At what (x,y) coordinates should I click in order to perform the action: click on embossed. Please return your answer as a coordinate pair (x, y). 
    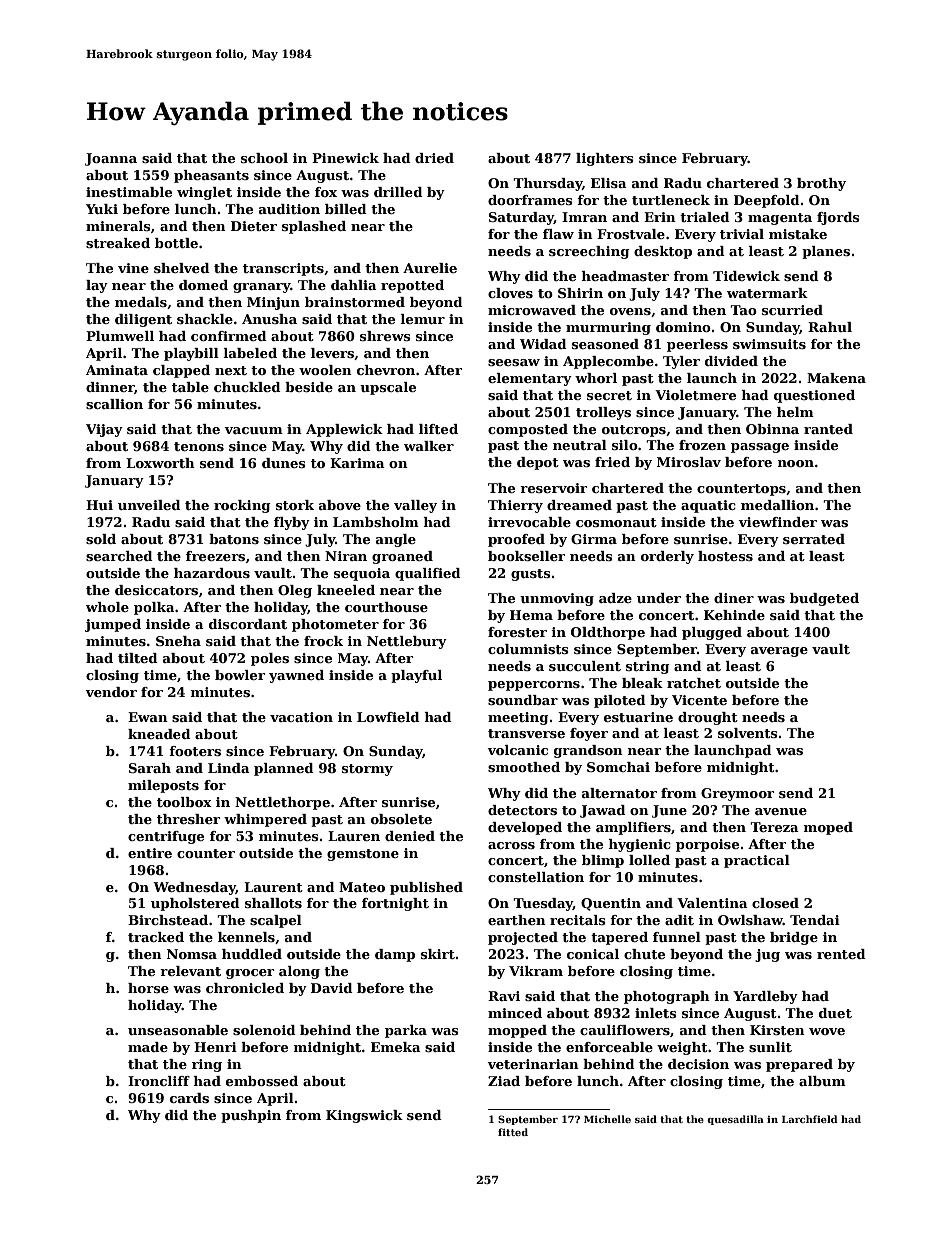
    Looking at the image, I should click on (262, 1081).
